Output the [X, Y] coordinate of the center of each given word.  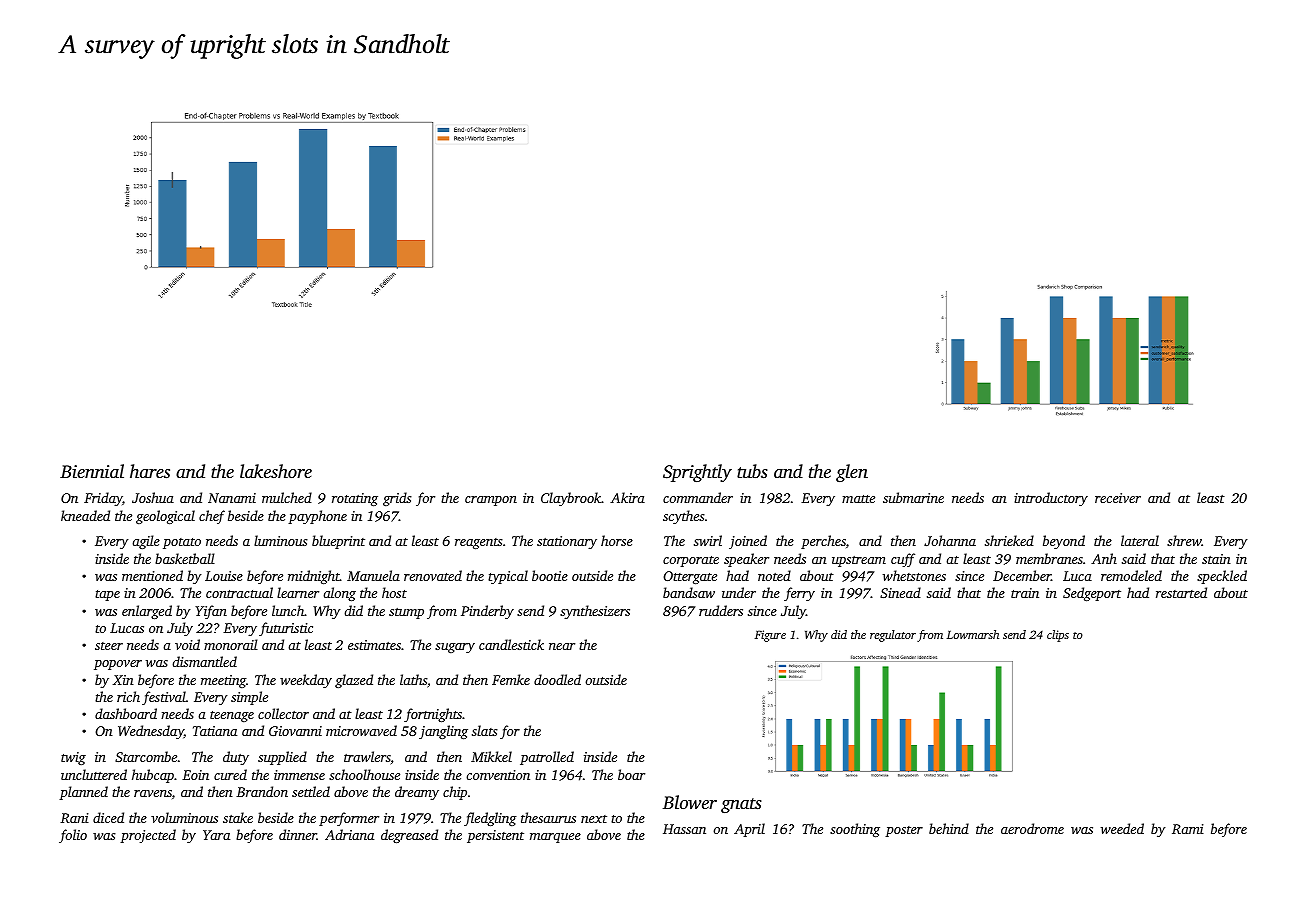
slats [485, 730]
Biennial [92, 471]
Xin [123, 680]
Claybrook [571, 499]
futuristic [286, 629]
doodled [557, 679]
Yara [216, 835]
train [1025, 593]
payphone [317, 517]
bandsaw [689, 592]
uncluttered [94, 774]
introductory [1051, 499]
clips [1058, 636]
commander [698, 497]
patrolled [547, 758]
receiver [1118, 498]
